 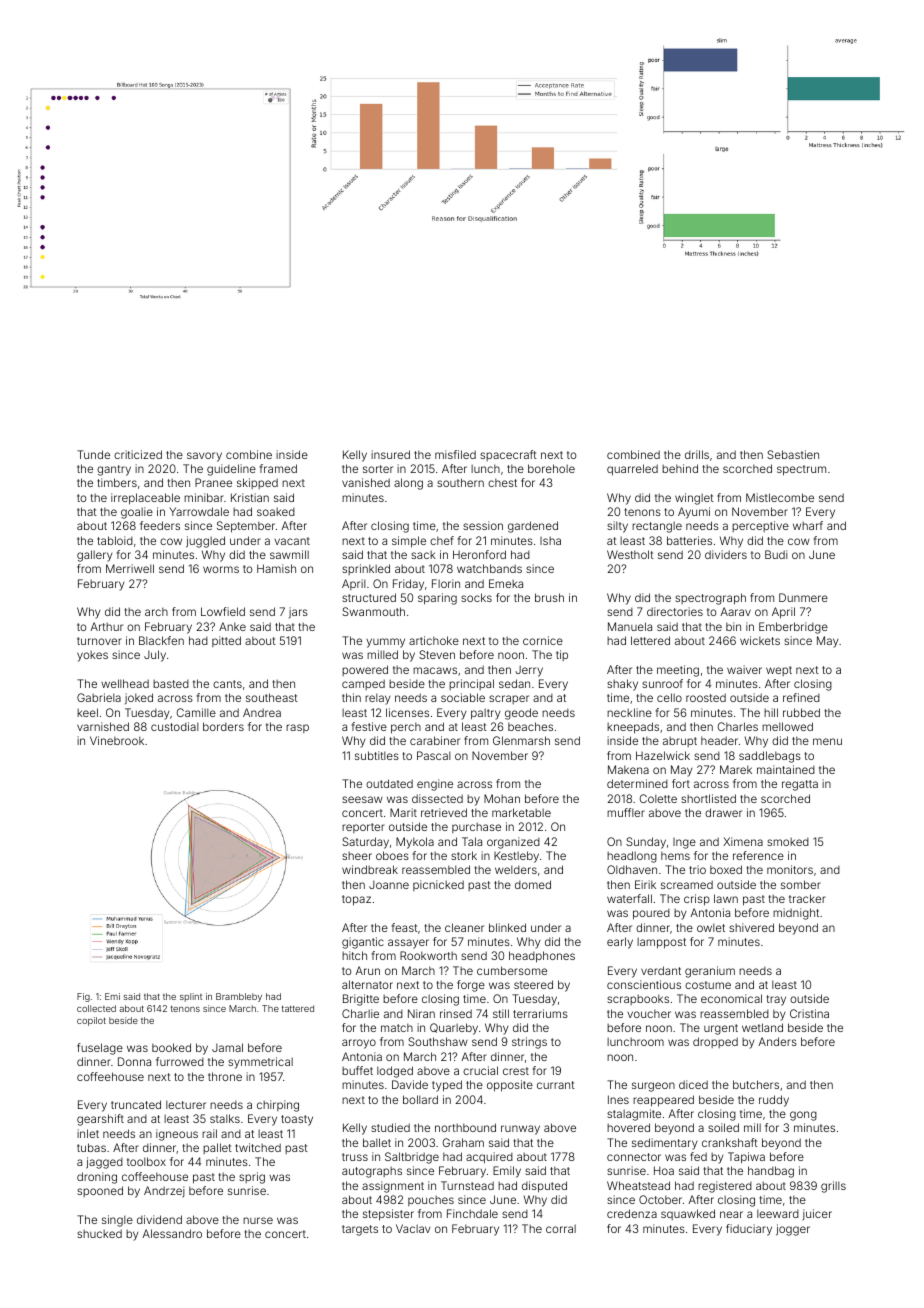 What do you see at coordinates (91, 1021) in the document?
I see `copilot` at bounding box center [91, 1021].
